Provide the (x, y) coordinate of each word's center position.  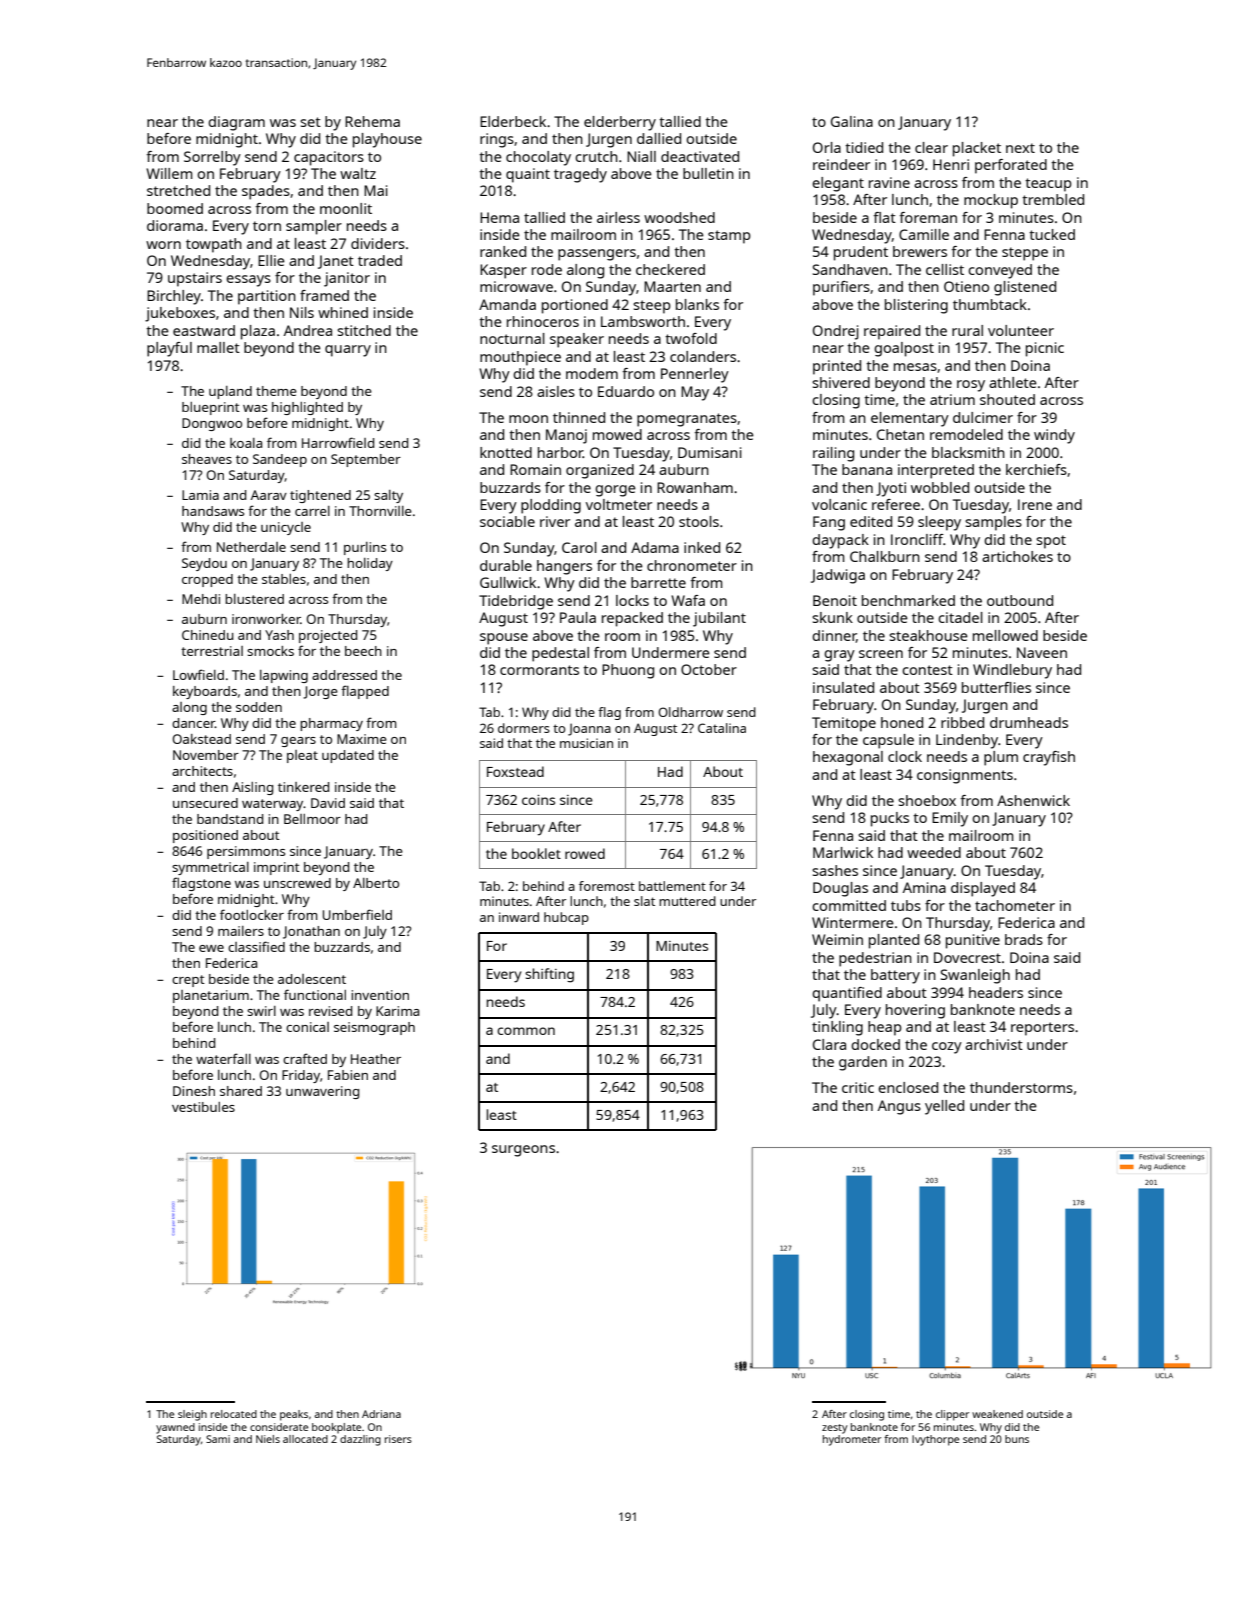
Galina (852, 121)
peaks (294, 1415)
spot (1051, 542)
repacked (632, 619)
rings (497, 140)
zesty (835, 1429)
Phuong (628, 671)
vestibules (203, 1107)
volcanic (839, 504)
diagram (236, 123)
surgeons (523, 1151)
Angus (899, 1107)
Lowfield (198, 674)
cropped (207, 580)
